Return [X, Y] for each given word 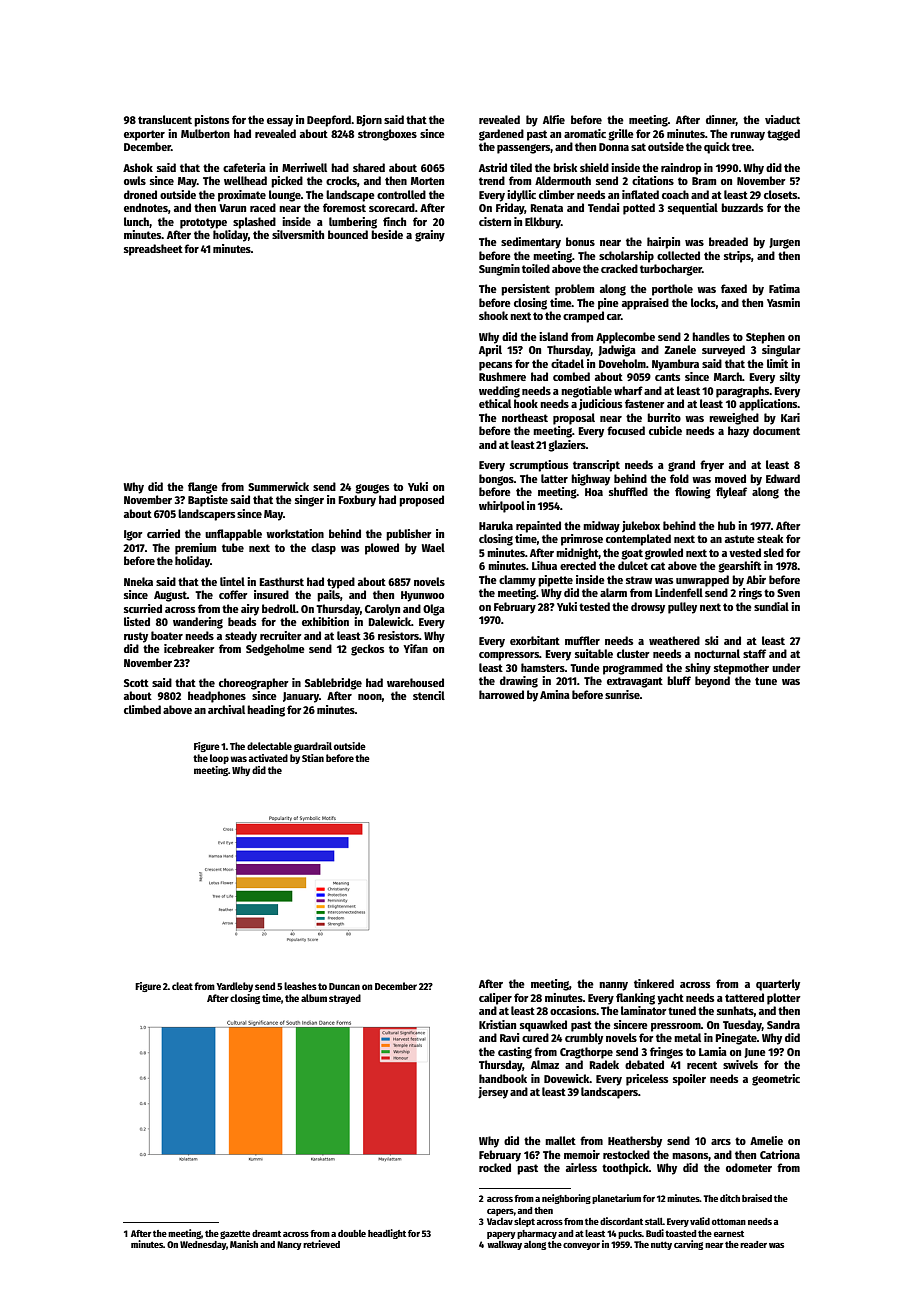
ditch [730, 1198]
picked [287, 182]
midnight [577, 554]
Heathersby [635, 1142]
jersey [493, 1093]
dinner [721, 120]
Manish [244, 1244]
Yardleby [234, 987]
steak [770, 538]
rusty [136, 637]
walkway [504, 1245]
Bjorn [369, 120]
